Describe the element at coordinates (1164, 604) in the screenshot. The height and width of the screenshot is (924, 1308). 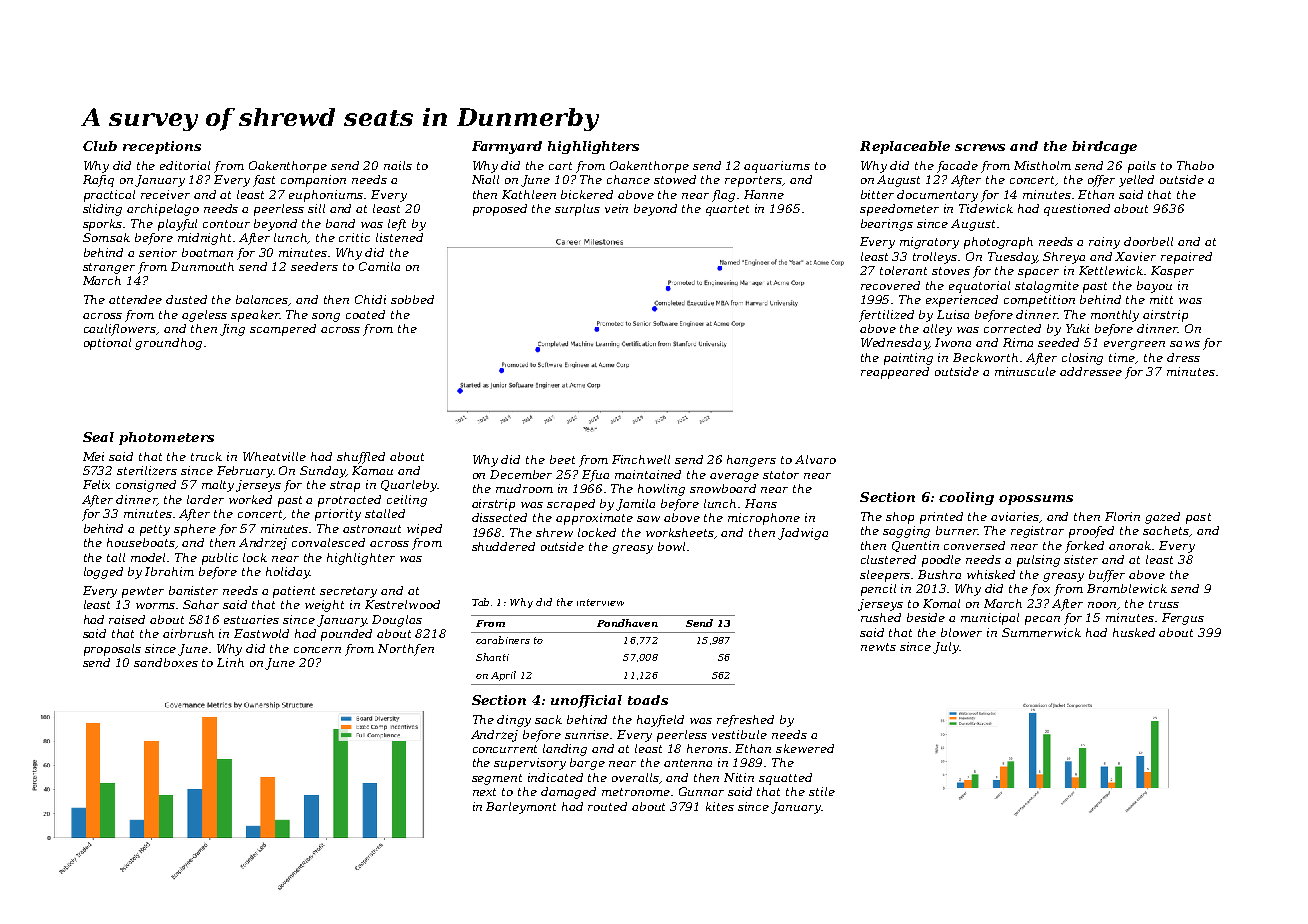
I see `truss` at that location.
